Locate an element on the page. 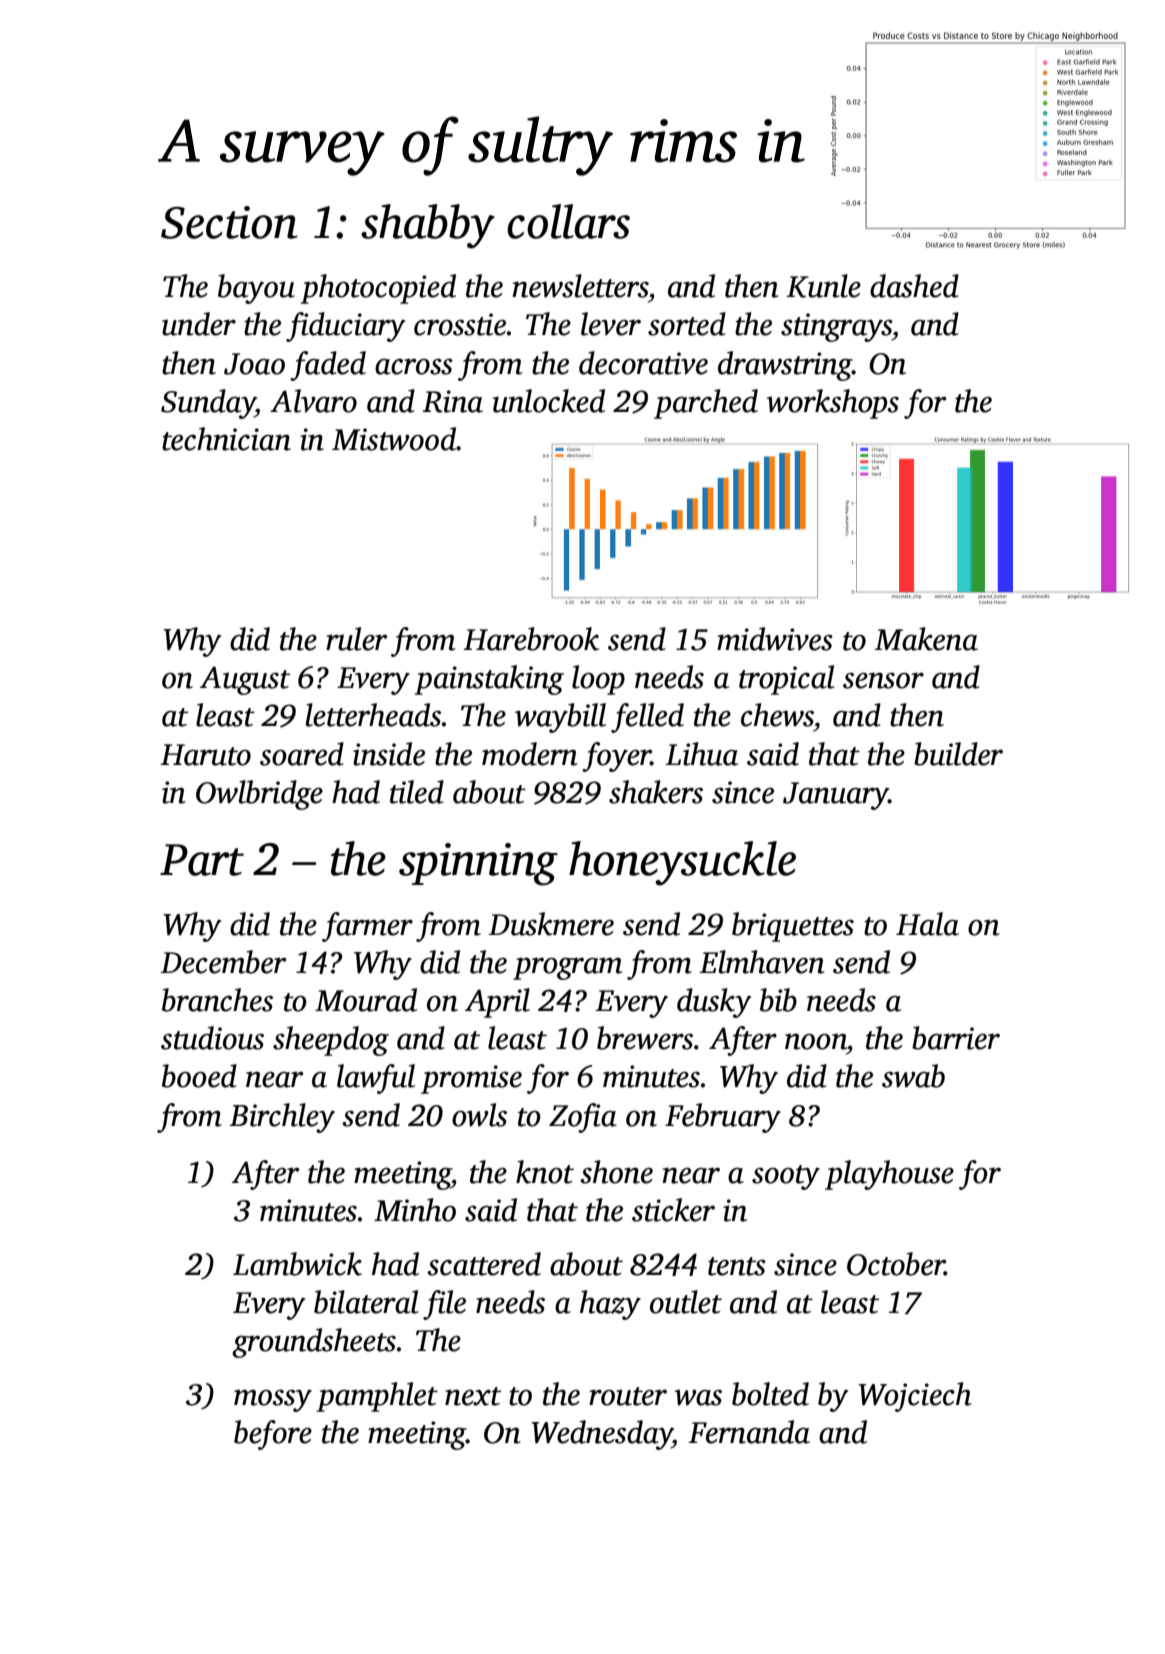 The width and height of the page is (1165, 1654). dashed is located at coordinates (914, 286).
